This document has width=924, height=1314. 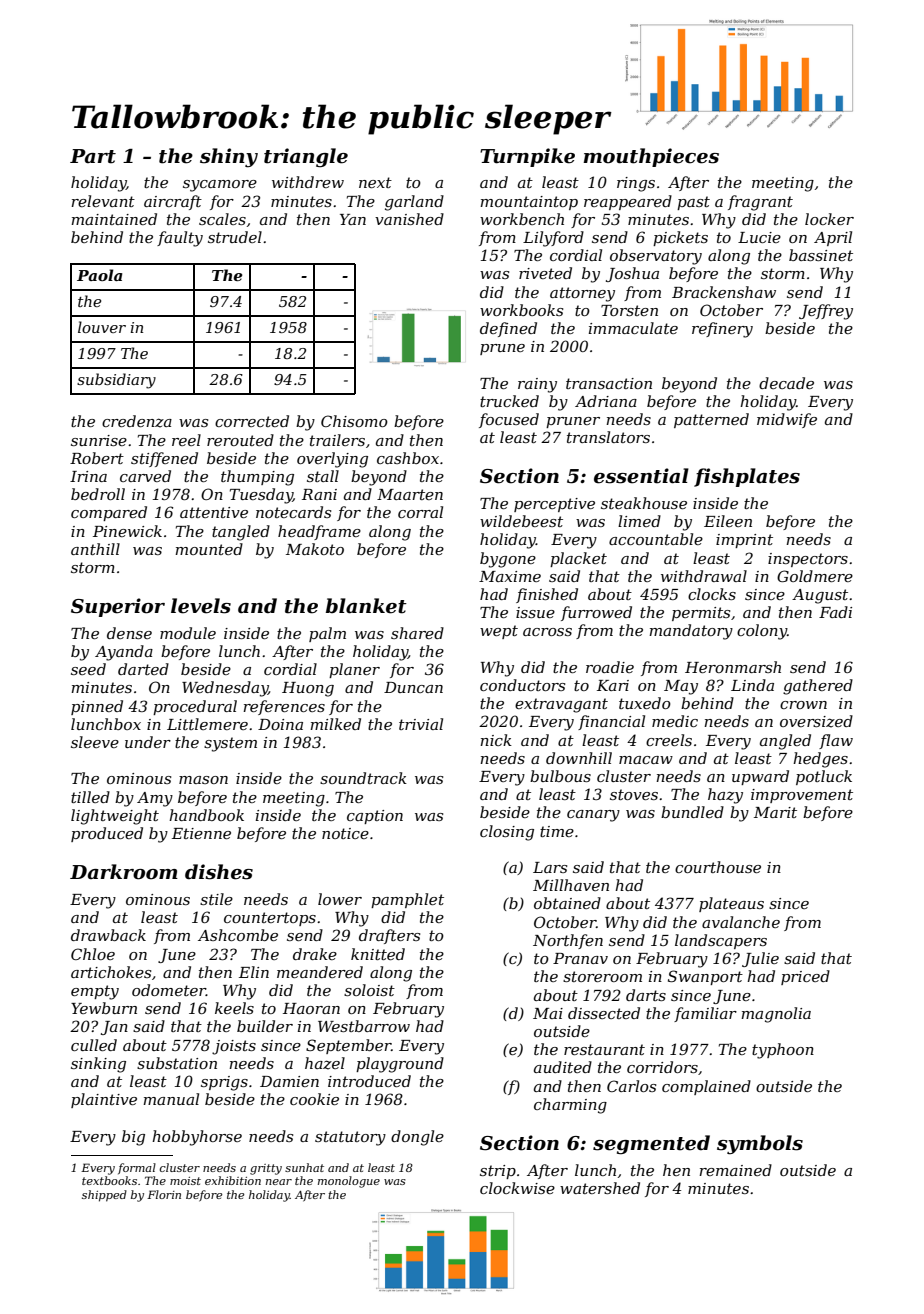 I want to click on focused, so click(x=509, y=420).
